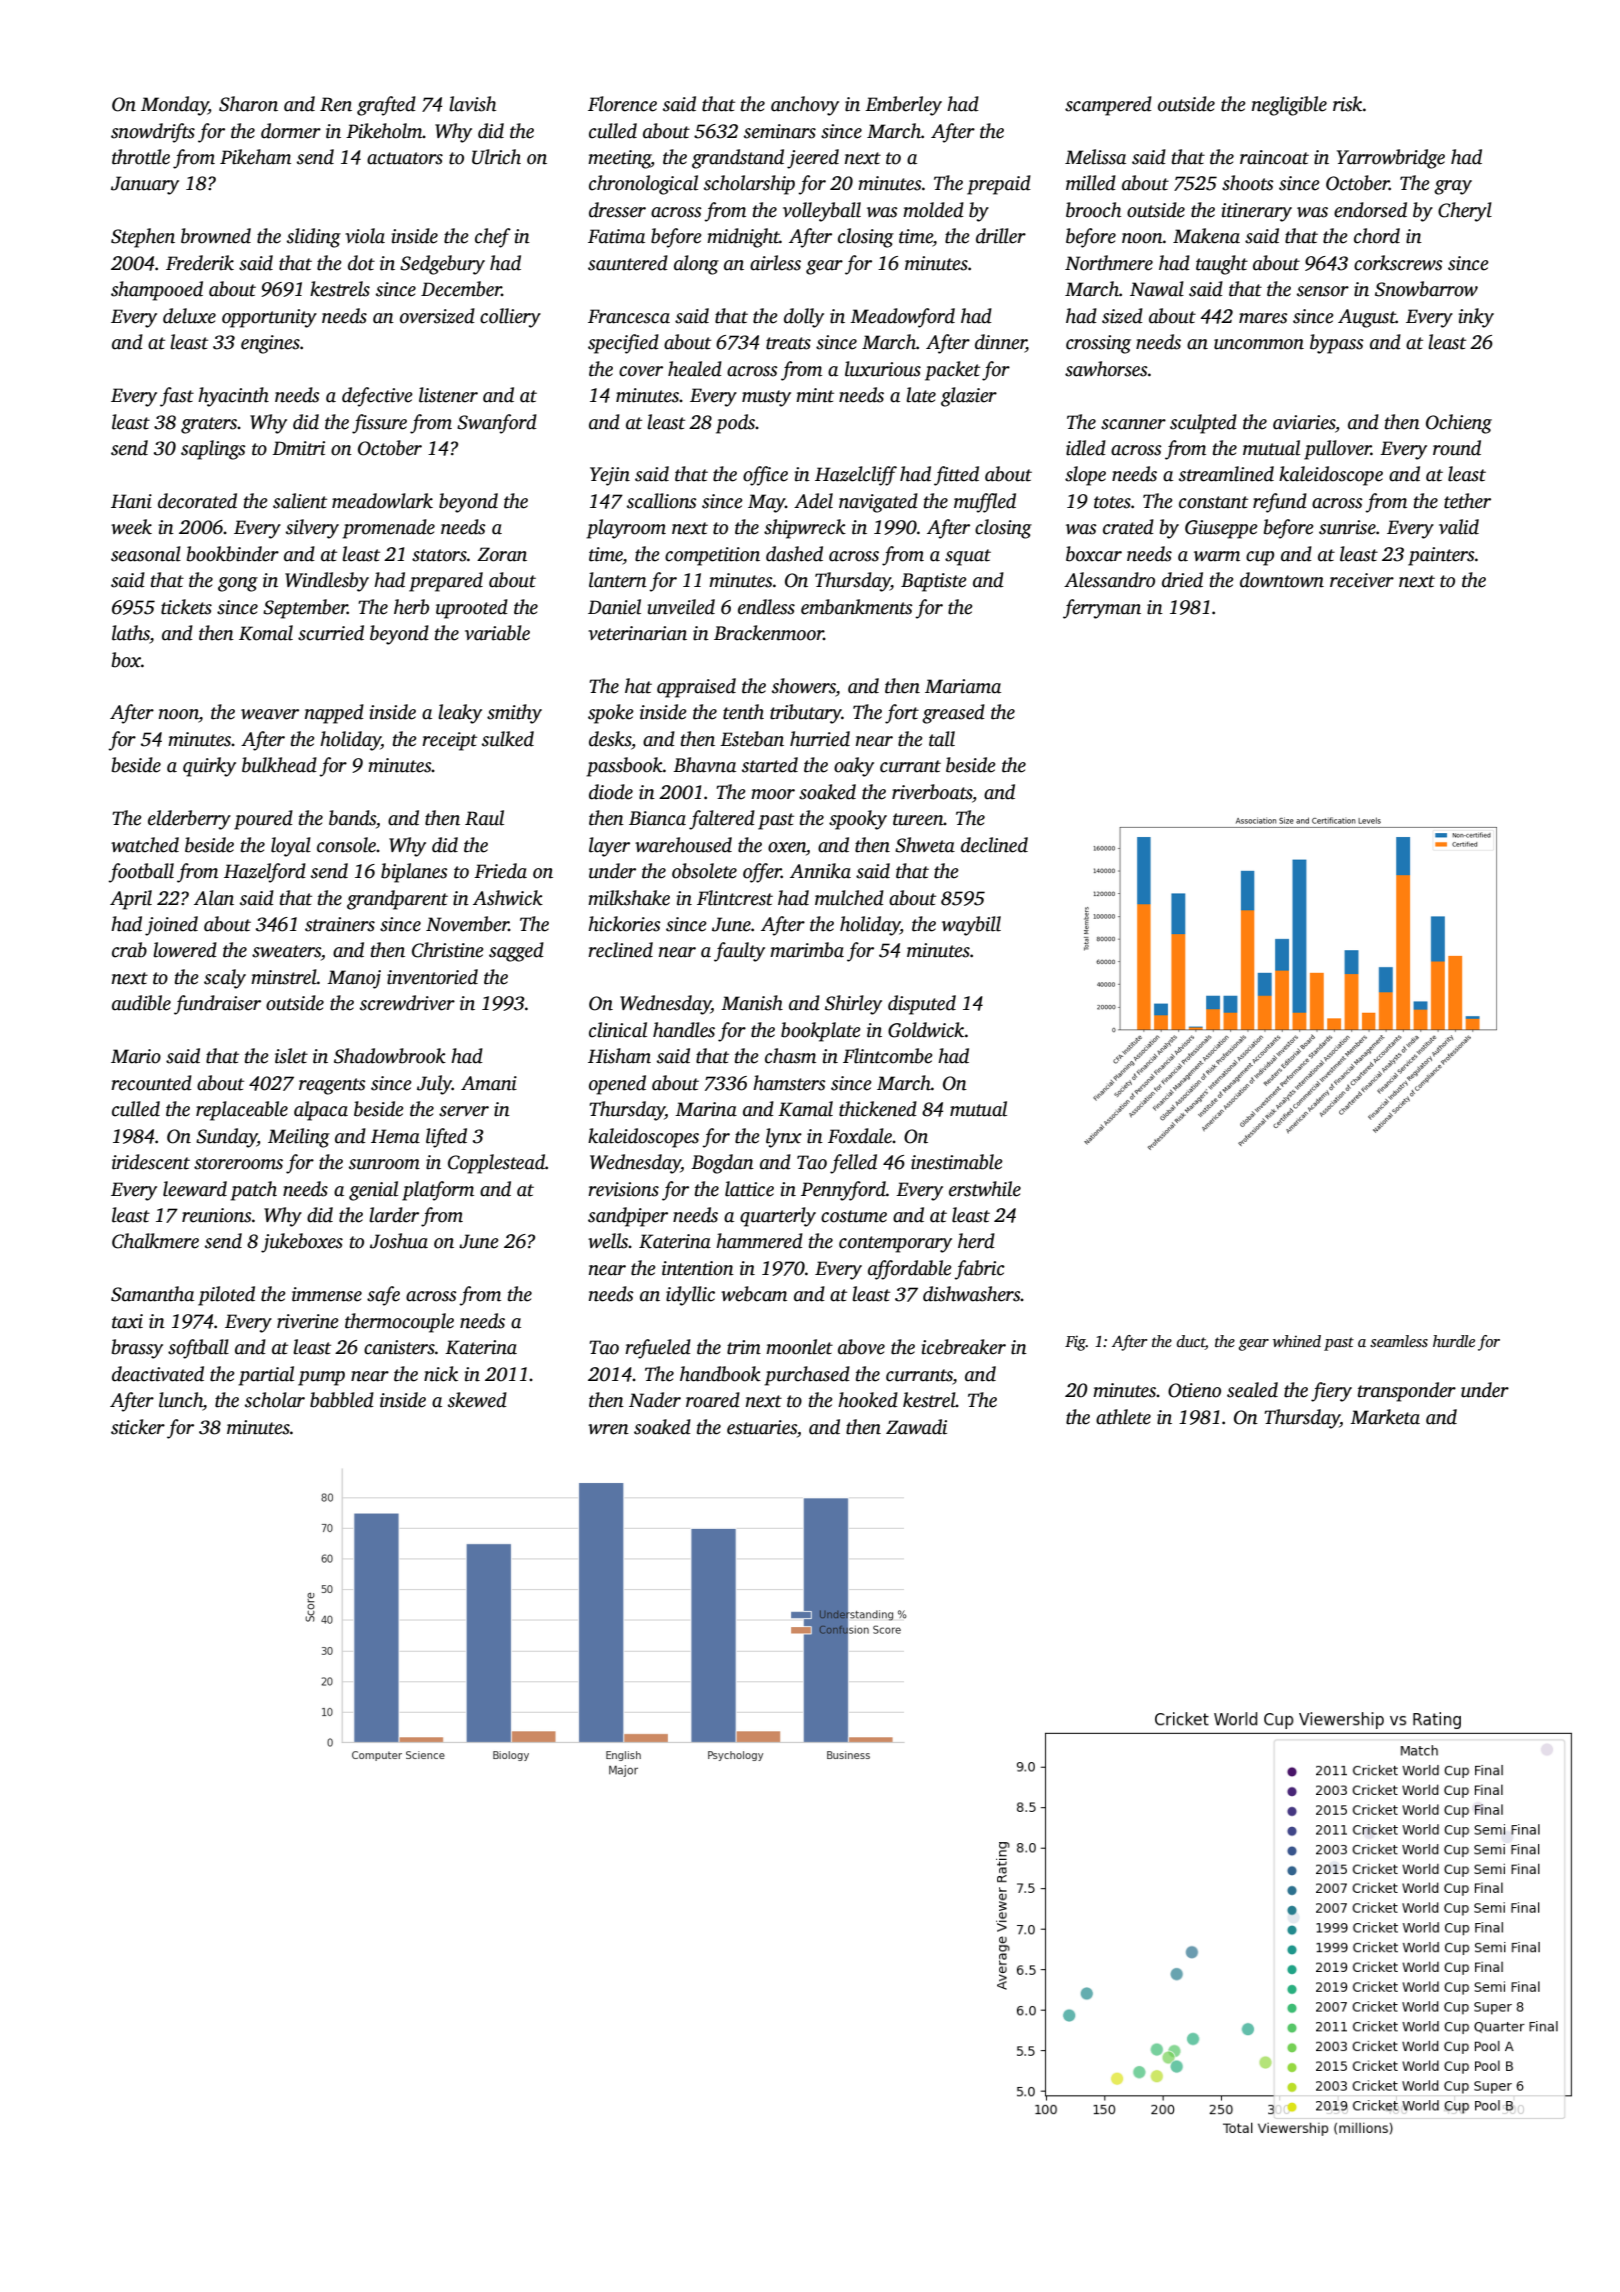 The image size is (1620, 2292). What do you see at coordinates (903, 106) in the screenshot?
I see `Emberley` at bounding box center [903, 106].
